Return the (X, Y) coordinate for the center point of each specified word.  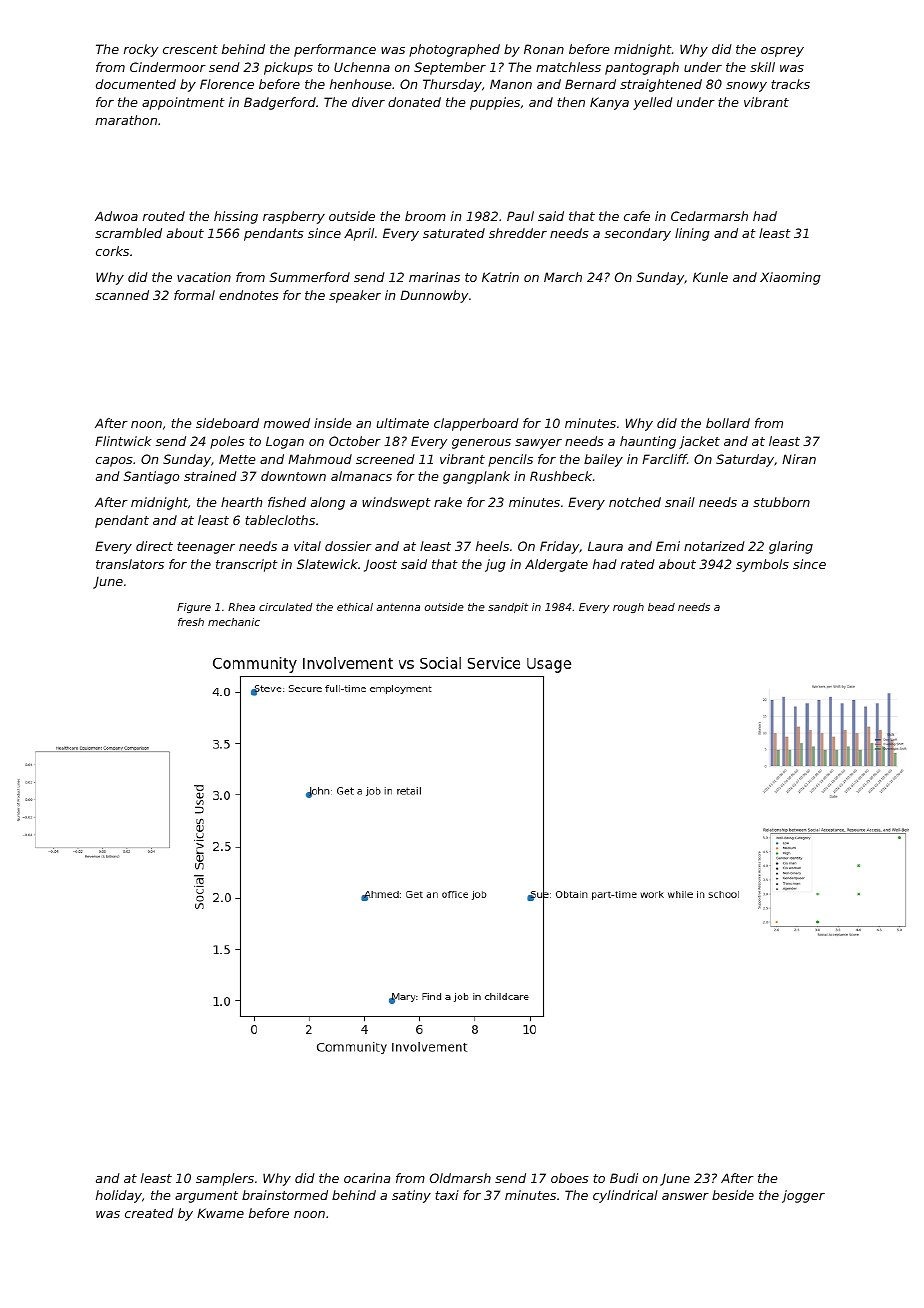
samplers (225, 1179)
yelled (653, 103)
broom (425, 216)
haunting (648, 442)
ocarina (367, 1178)
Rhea (241, 607)
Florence (227, 84)
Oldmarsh (460, 1178)
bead (661, 607)
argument (206, 1197)
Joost (380, 565)
